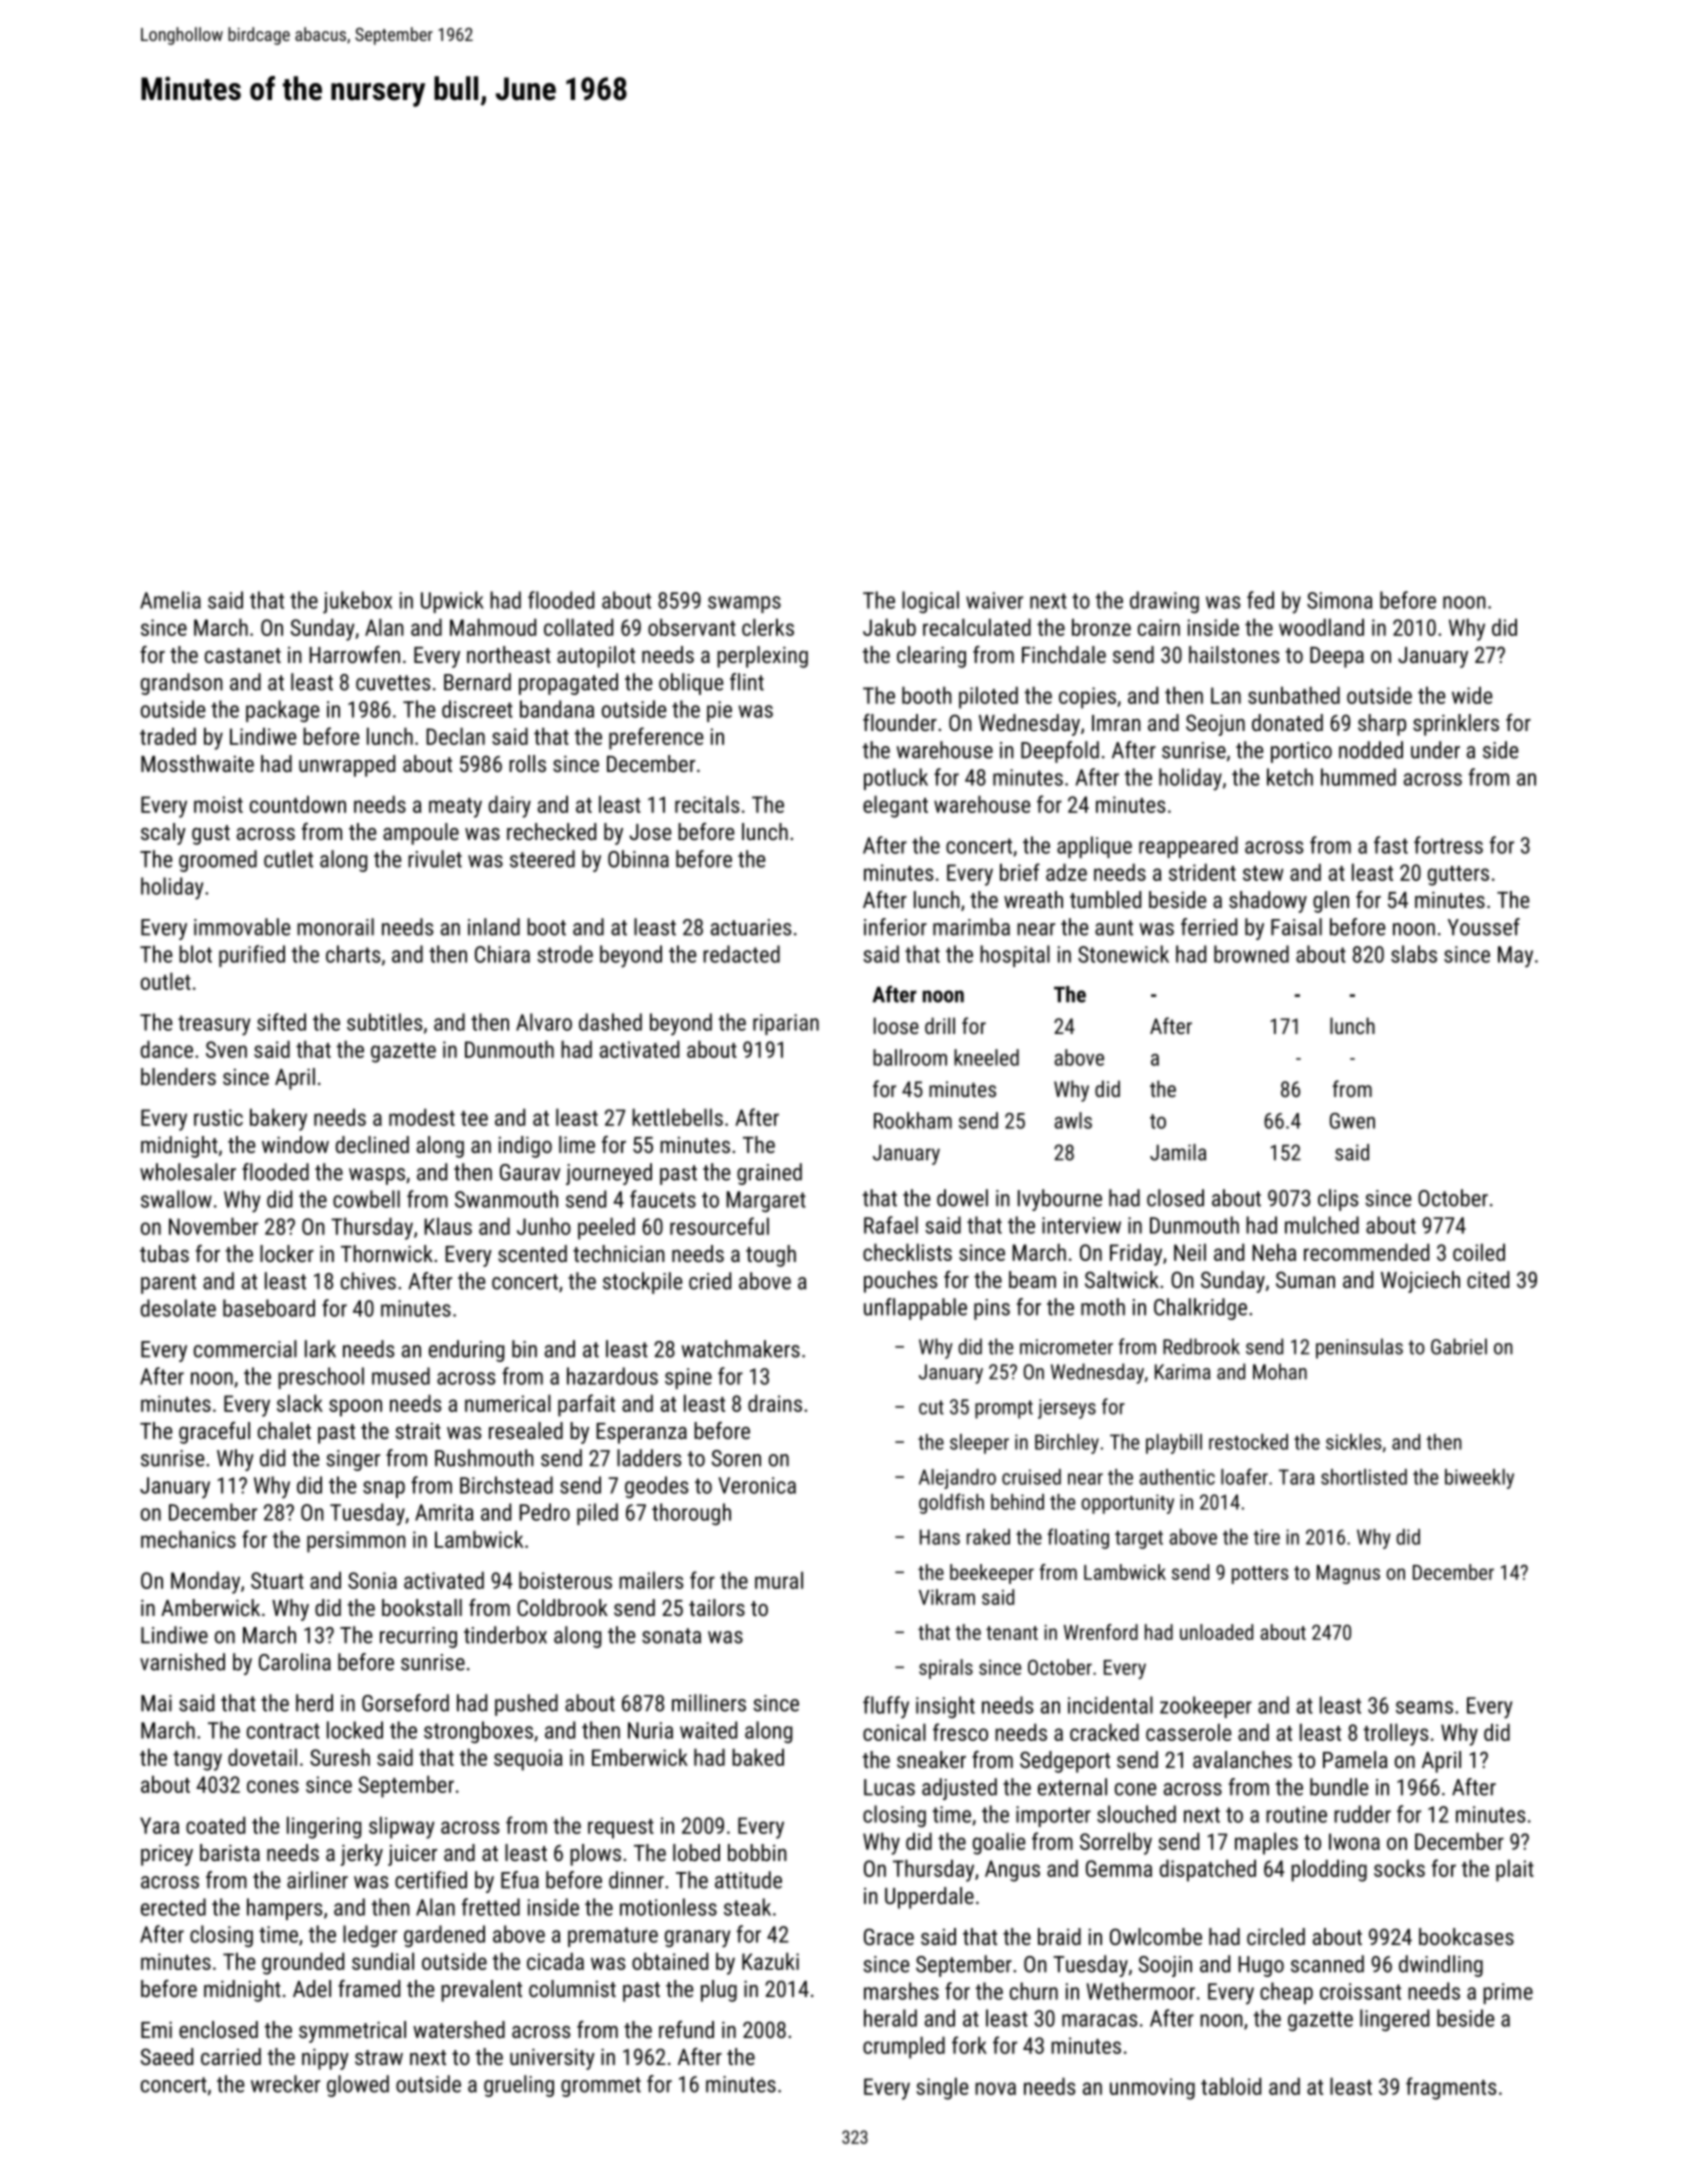 The height and width of the image is (2178, 1683). What do you see at coordinates (995, 2088) in the image?
I see `nova` at bounding box center [995, 2088].
